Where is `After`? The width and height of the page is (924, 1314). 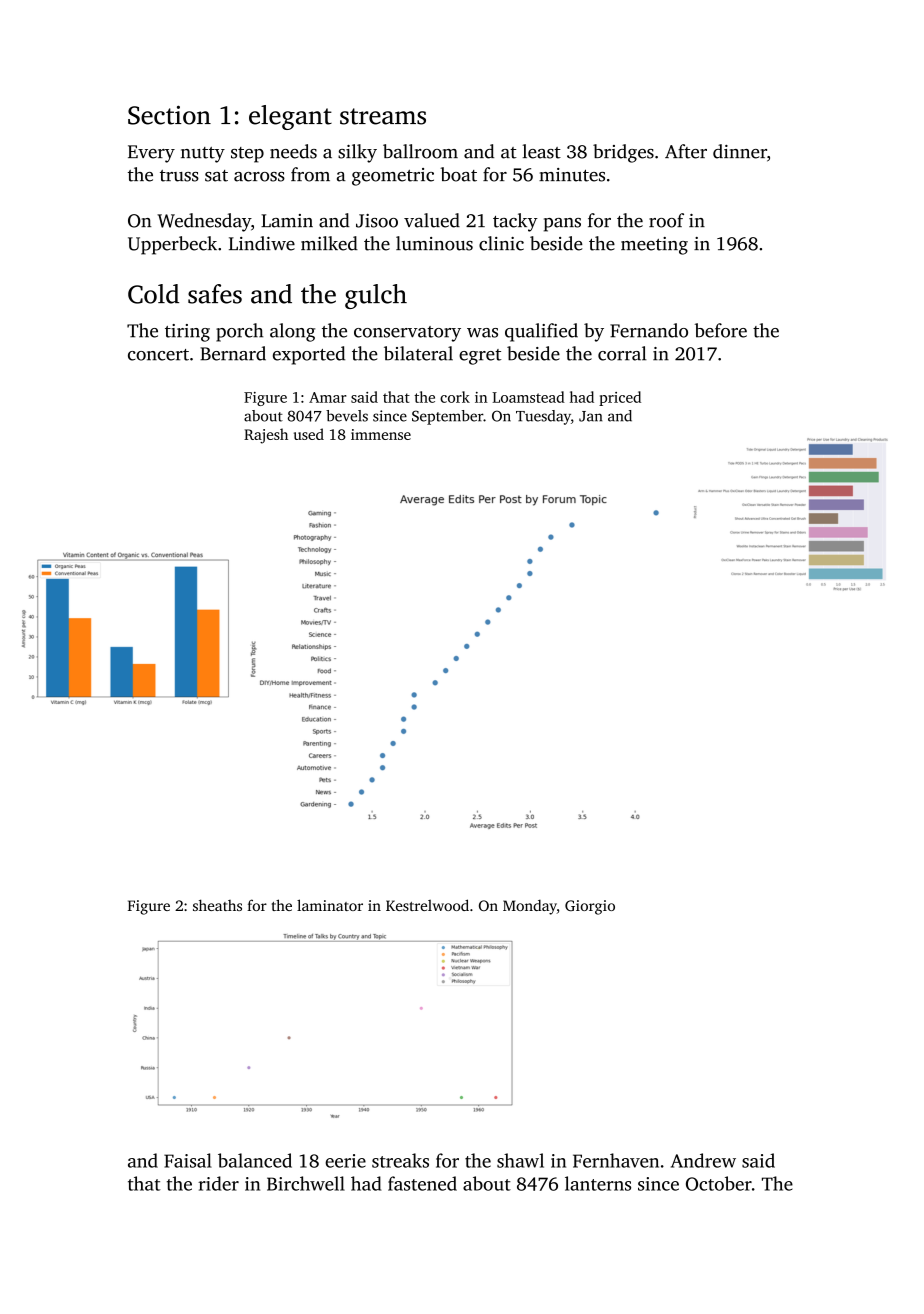
After is located at coordinates (686, 151).
